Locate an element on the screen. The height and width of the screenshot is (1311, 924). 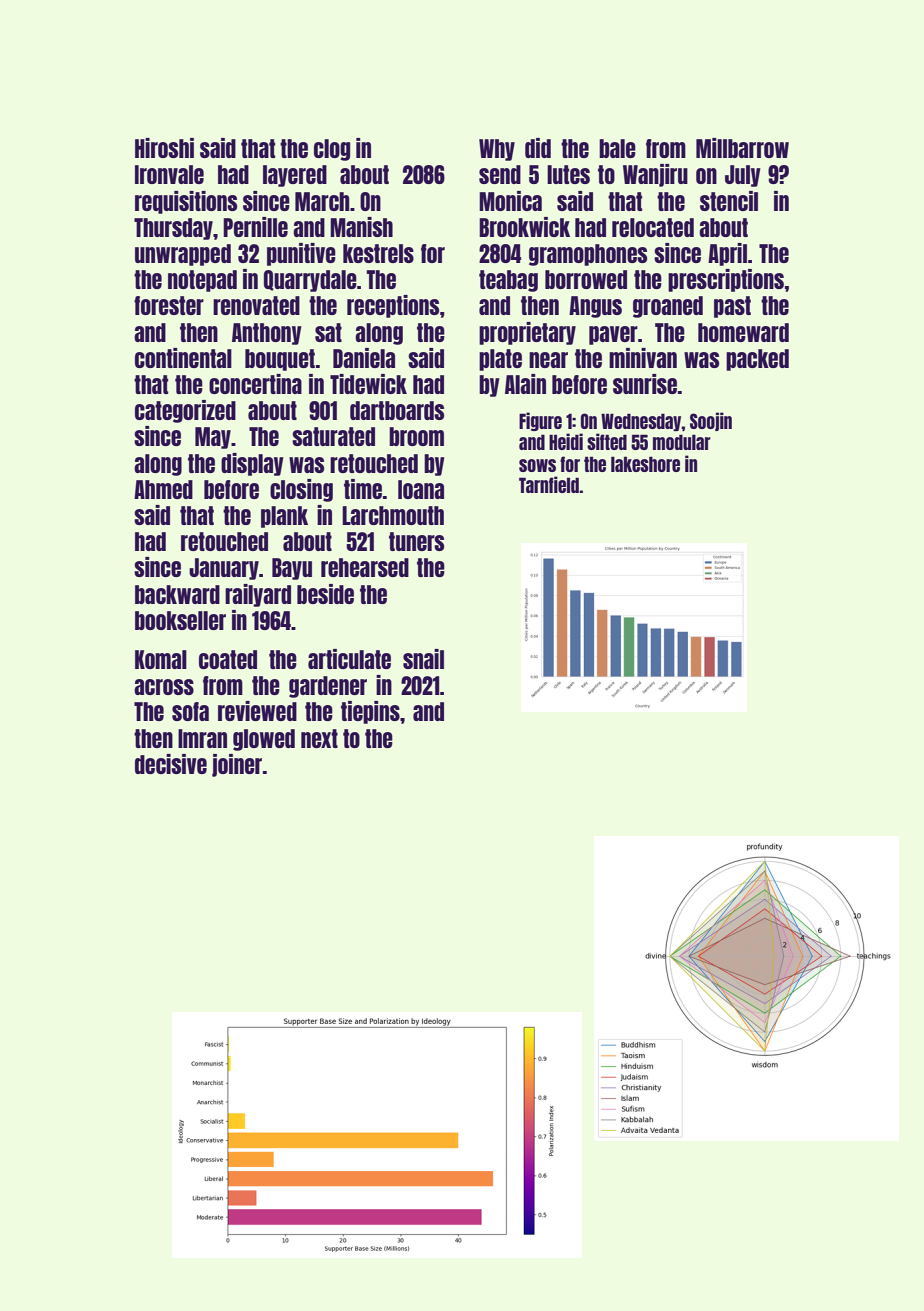
Why is located at coordinates (497, 150).
